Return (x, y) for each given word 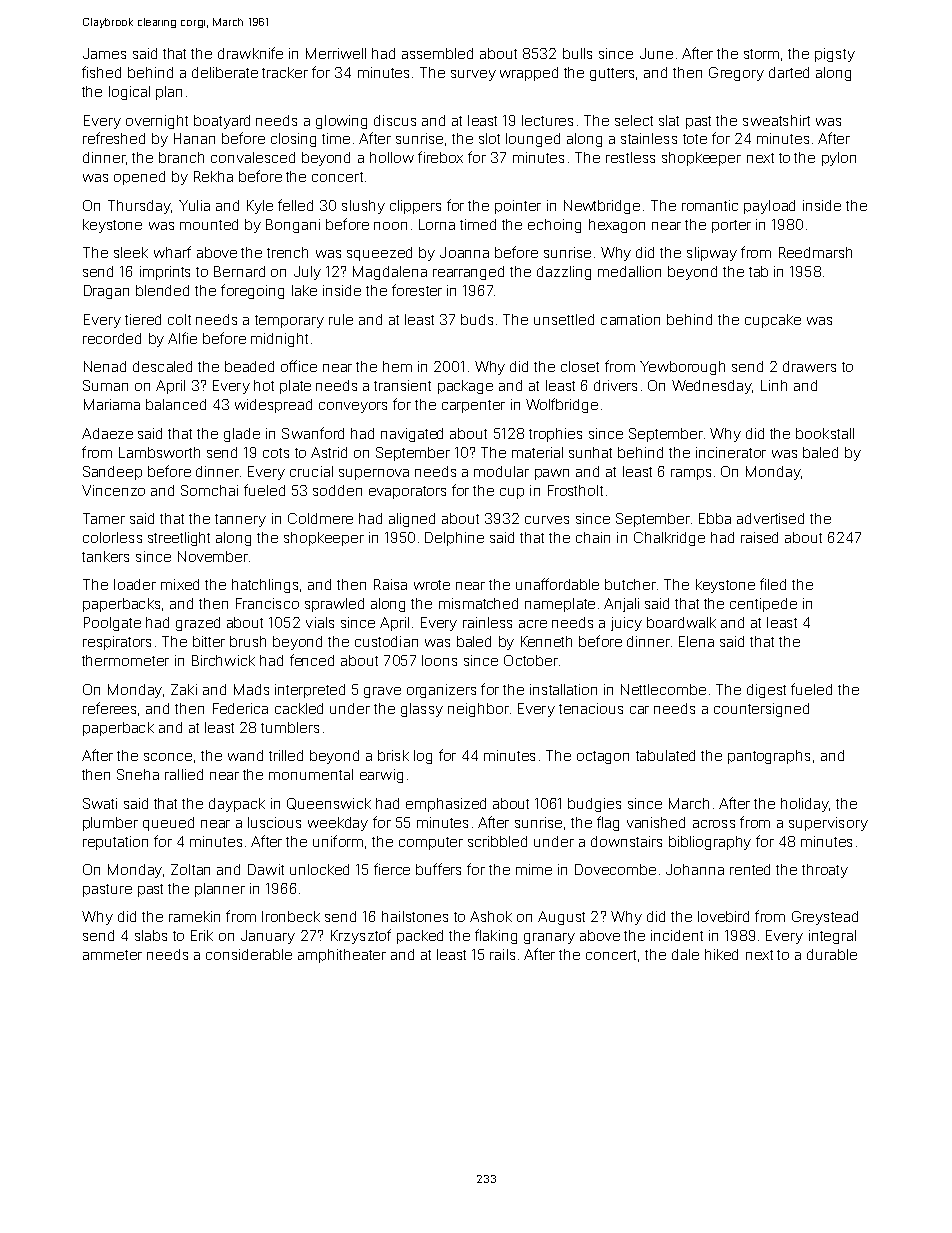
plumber (110, 824)
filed (773, 584)
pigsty (835, 55)
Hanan (194, 138)
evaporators (407, 492)
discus (395, 120)
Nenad (105, 366)
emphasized (446, 805)
